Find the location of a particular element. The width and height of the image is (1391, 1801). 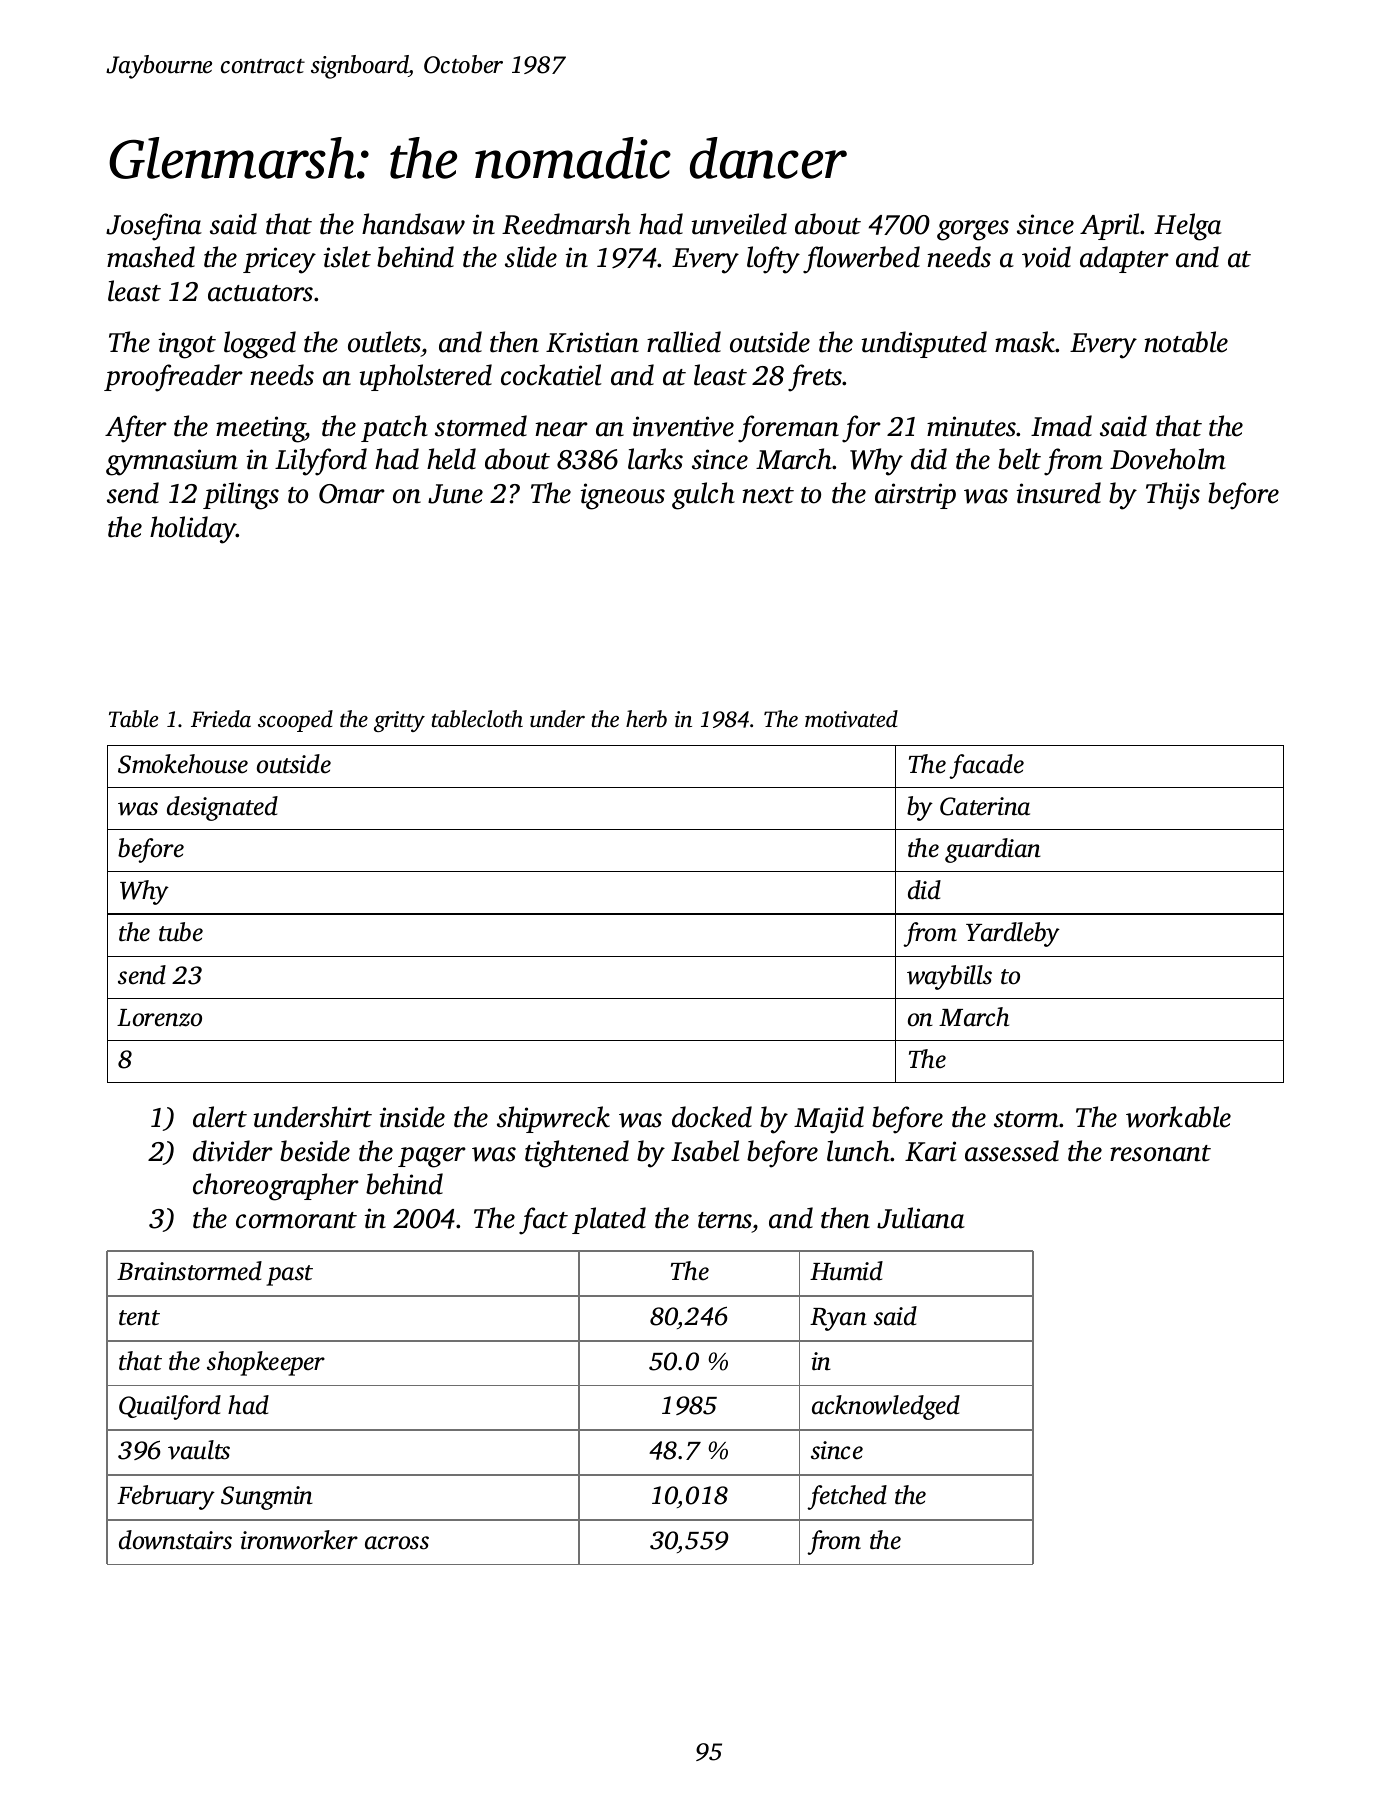

adapter is located at coordinates (1124, 259).
